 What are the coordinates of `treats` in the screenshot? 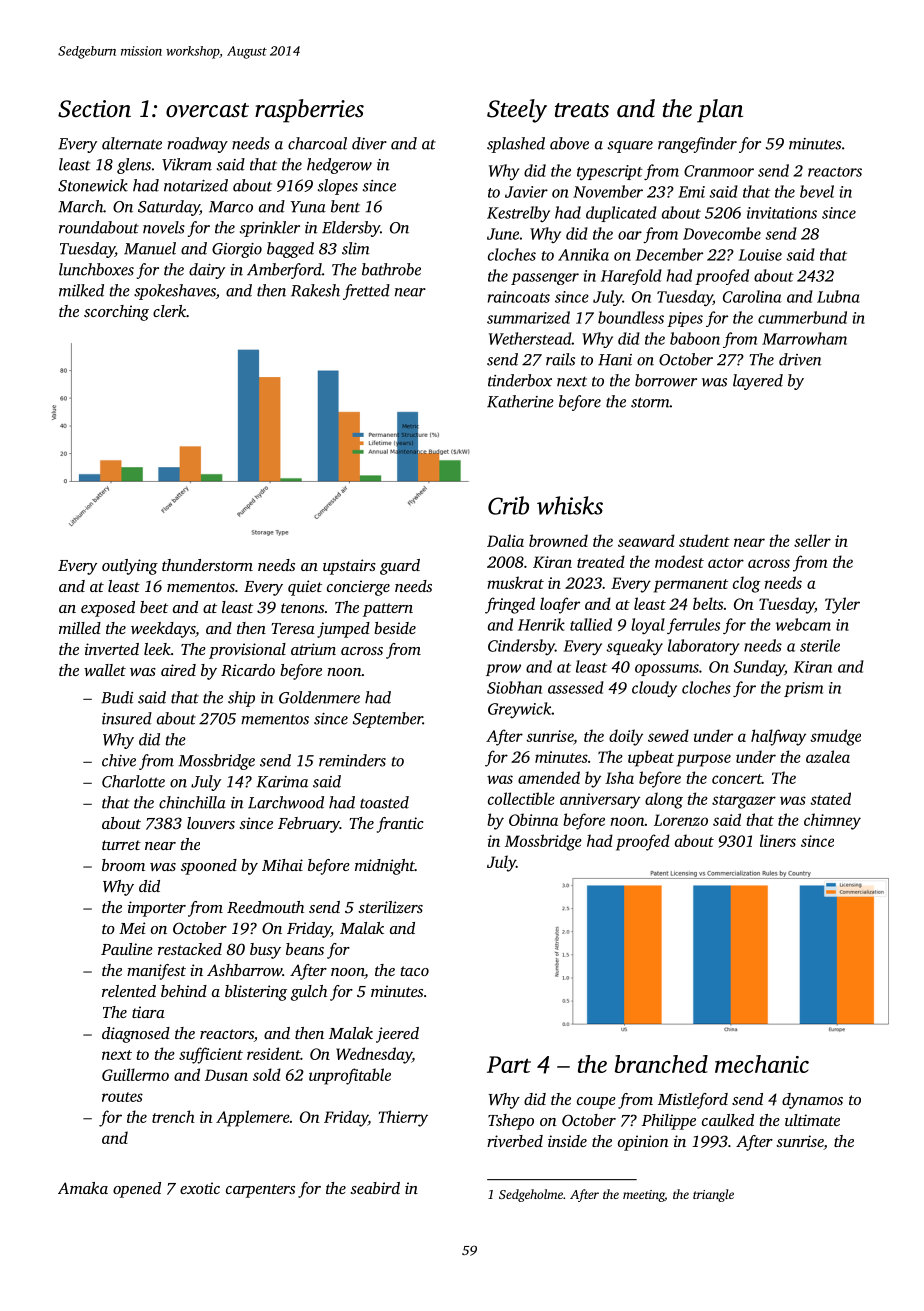 It's located at (582, 110).
